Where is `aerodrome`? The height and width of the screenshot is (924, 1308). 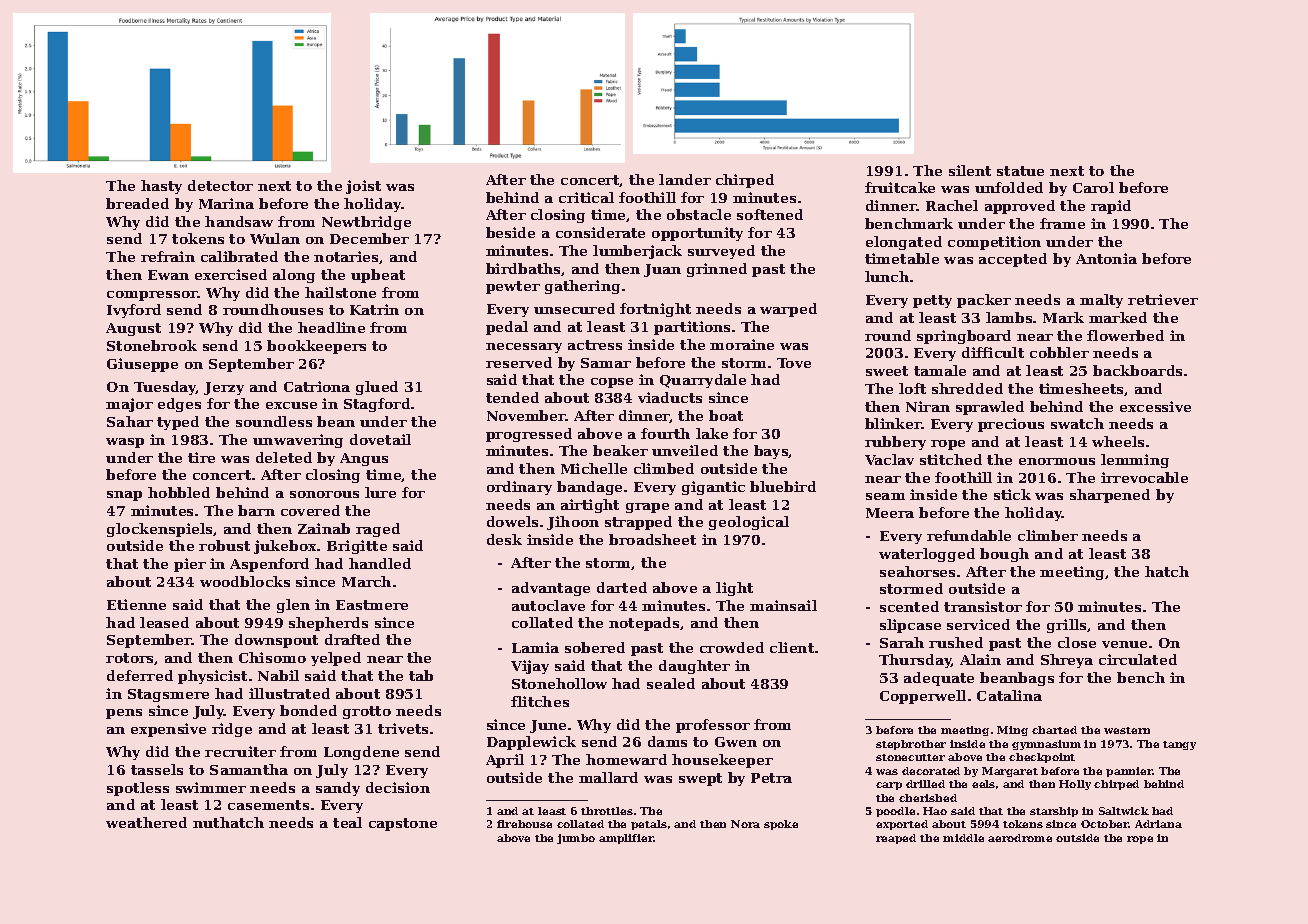
aerodrome is located at coordinates (1020, 838).
